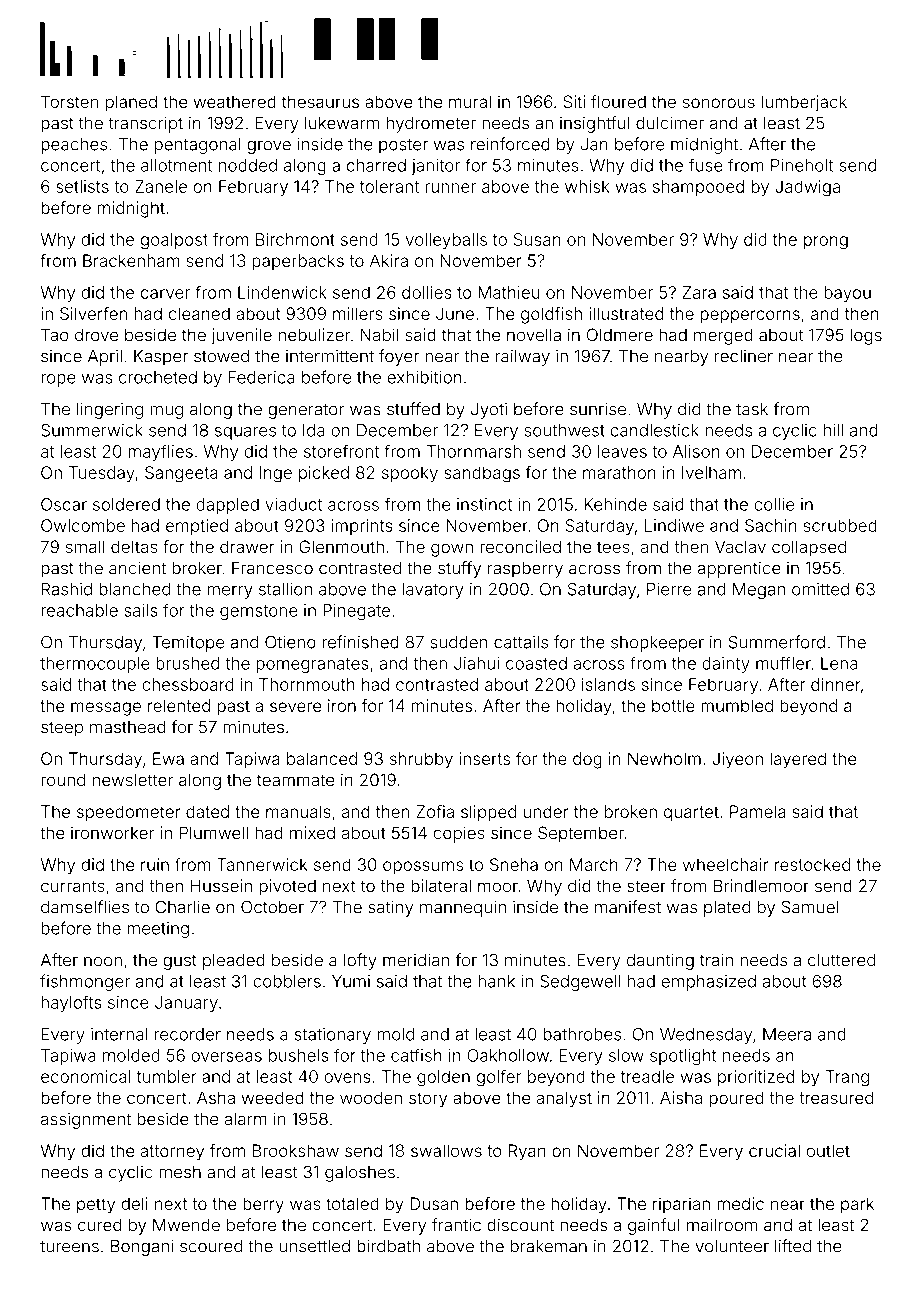 The width and height of the screenshot is (924, 1308). I want to click on Temitope, so click(188, 644).
